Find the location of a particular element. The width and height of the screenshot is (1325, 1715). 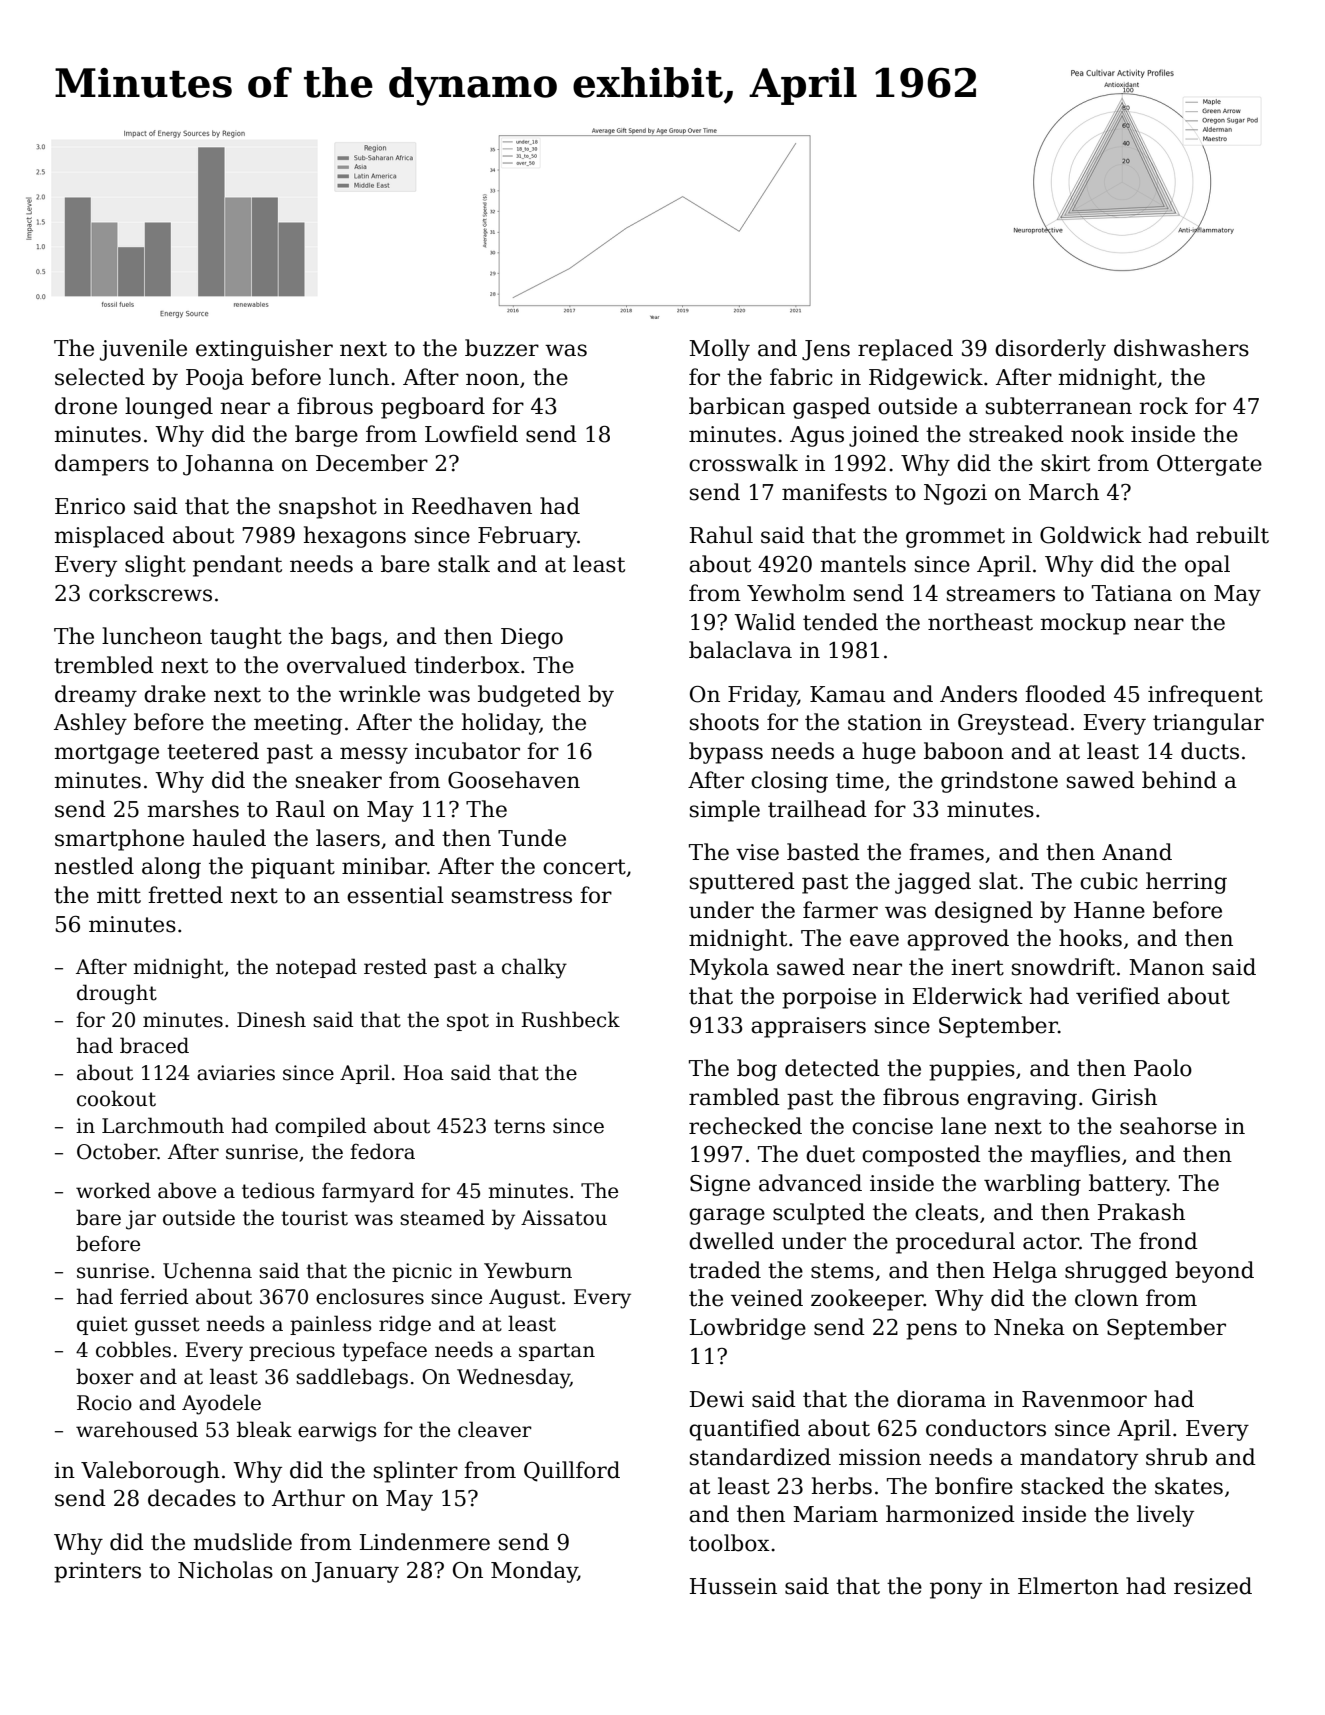

rock is located at coordinates (1163, 406).
